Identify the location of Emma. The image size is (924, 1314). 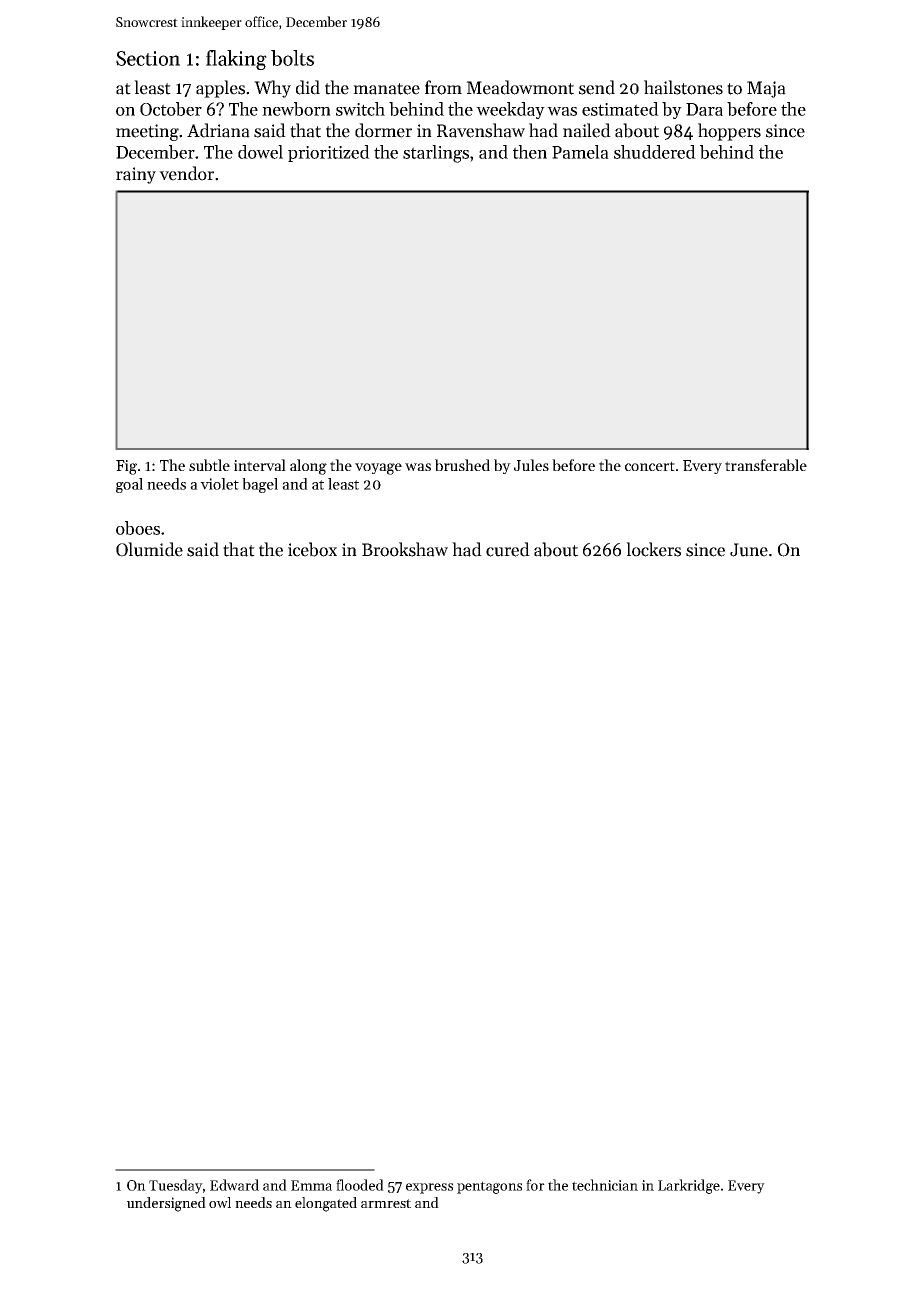
(311, 1185).
